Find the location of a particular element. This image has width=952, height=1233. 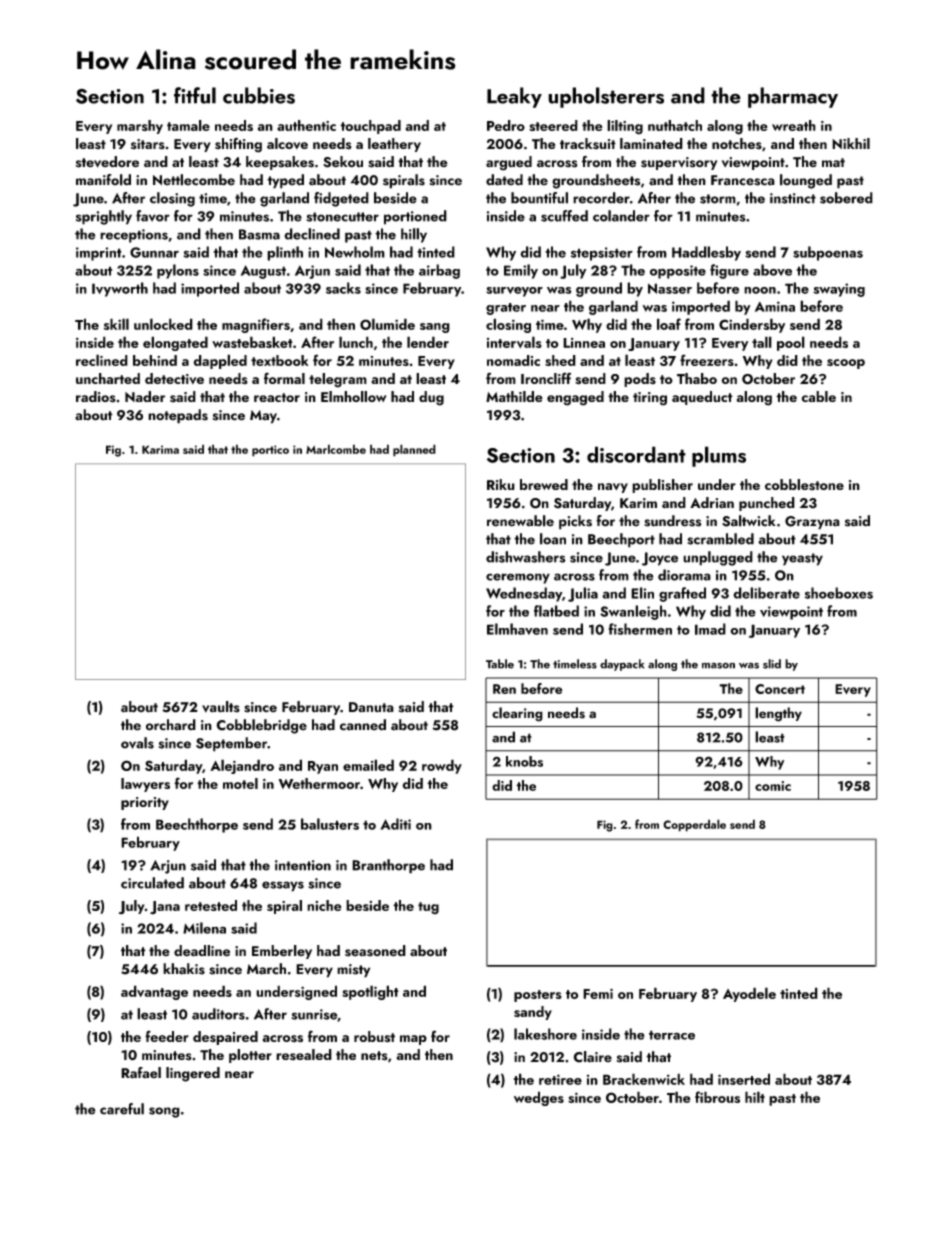

wedges is located at coordinates (539, 1098).
